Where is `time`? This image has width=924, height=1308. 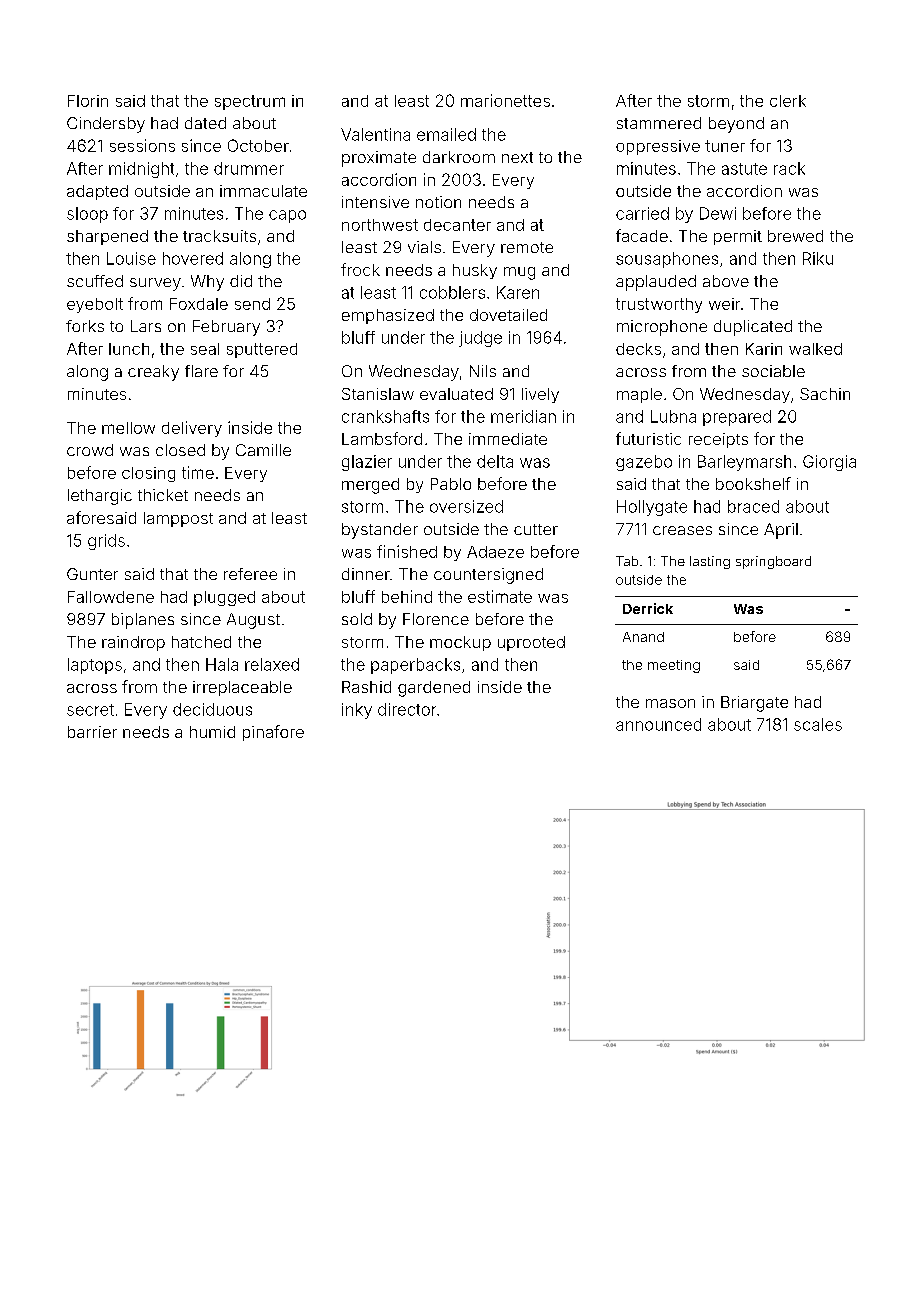 time is located at coordinates (198, 472).
